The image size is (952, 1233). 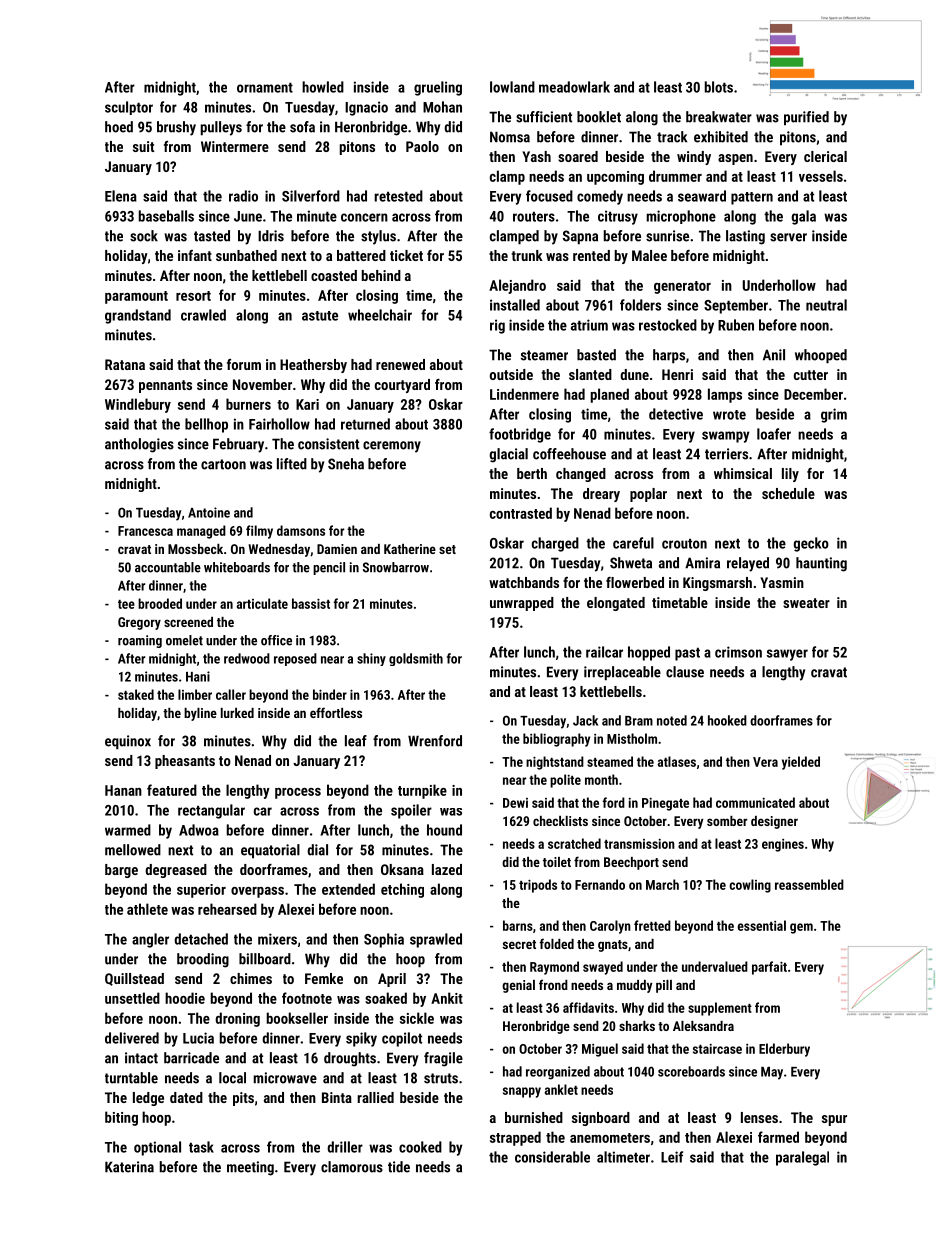 I want to click on installed, so click(x=515, y=305).
